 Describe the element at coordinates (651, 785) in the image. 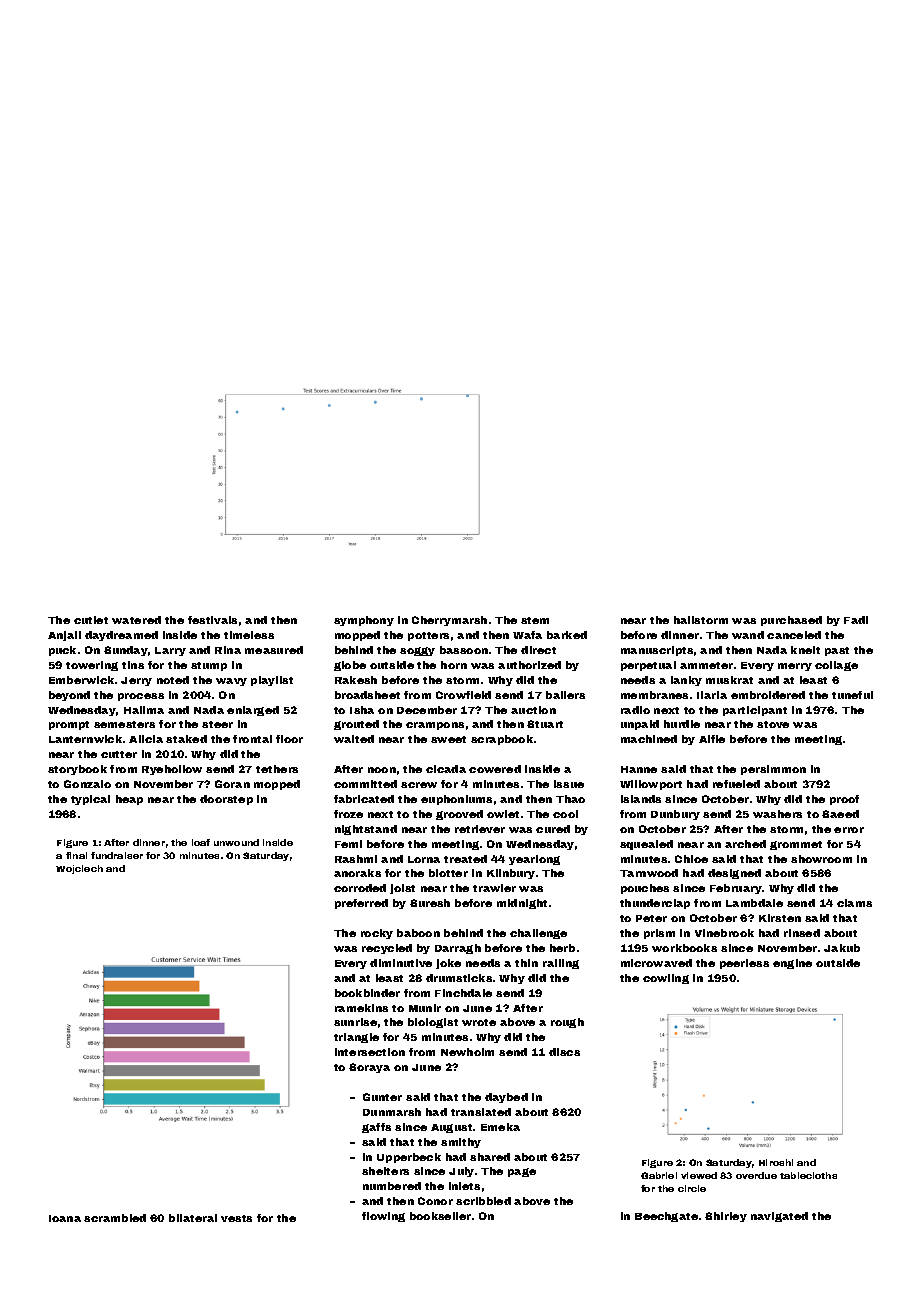

I see `Willowport` at that location.
